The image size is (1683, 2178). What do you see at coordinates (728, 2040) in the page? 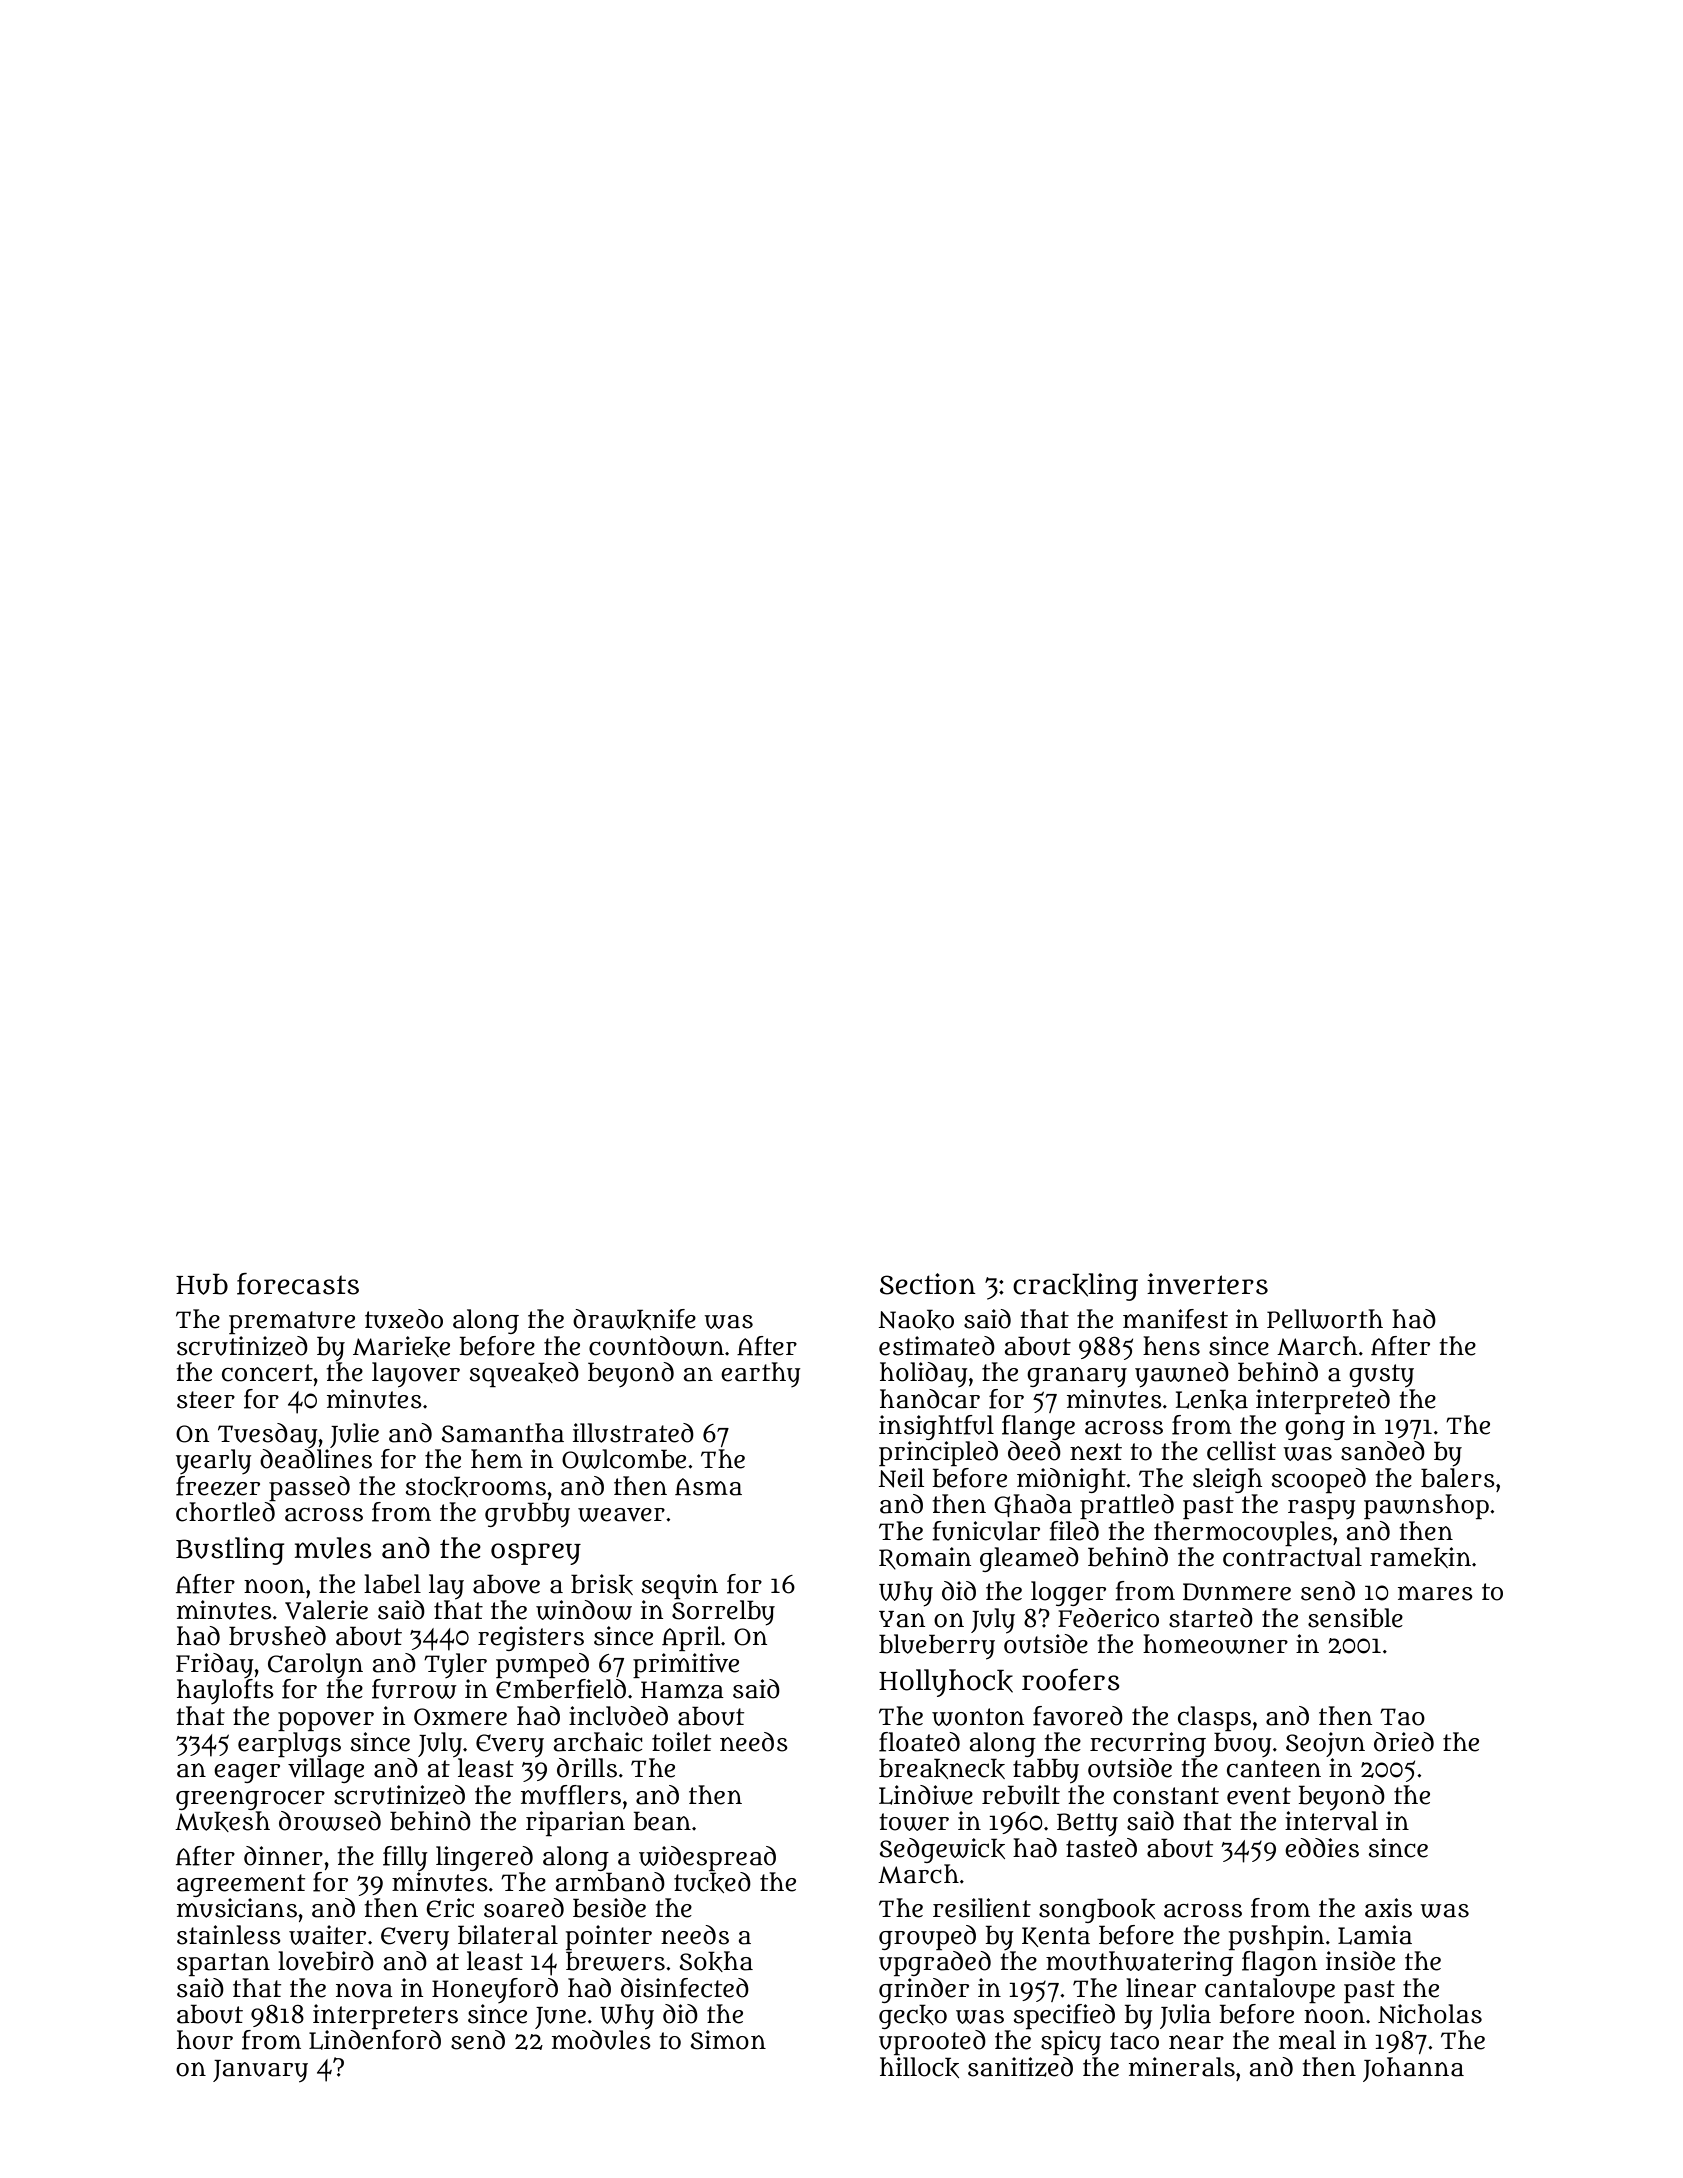
I see `Simon` at bounding box center [728, 2040].
